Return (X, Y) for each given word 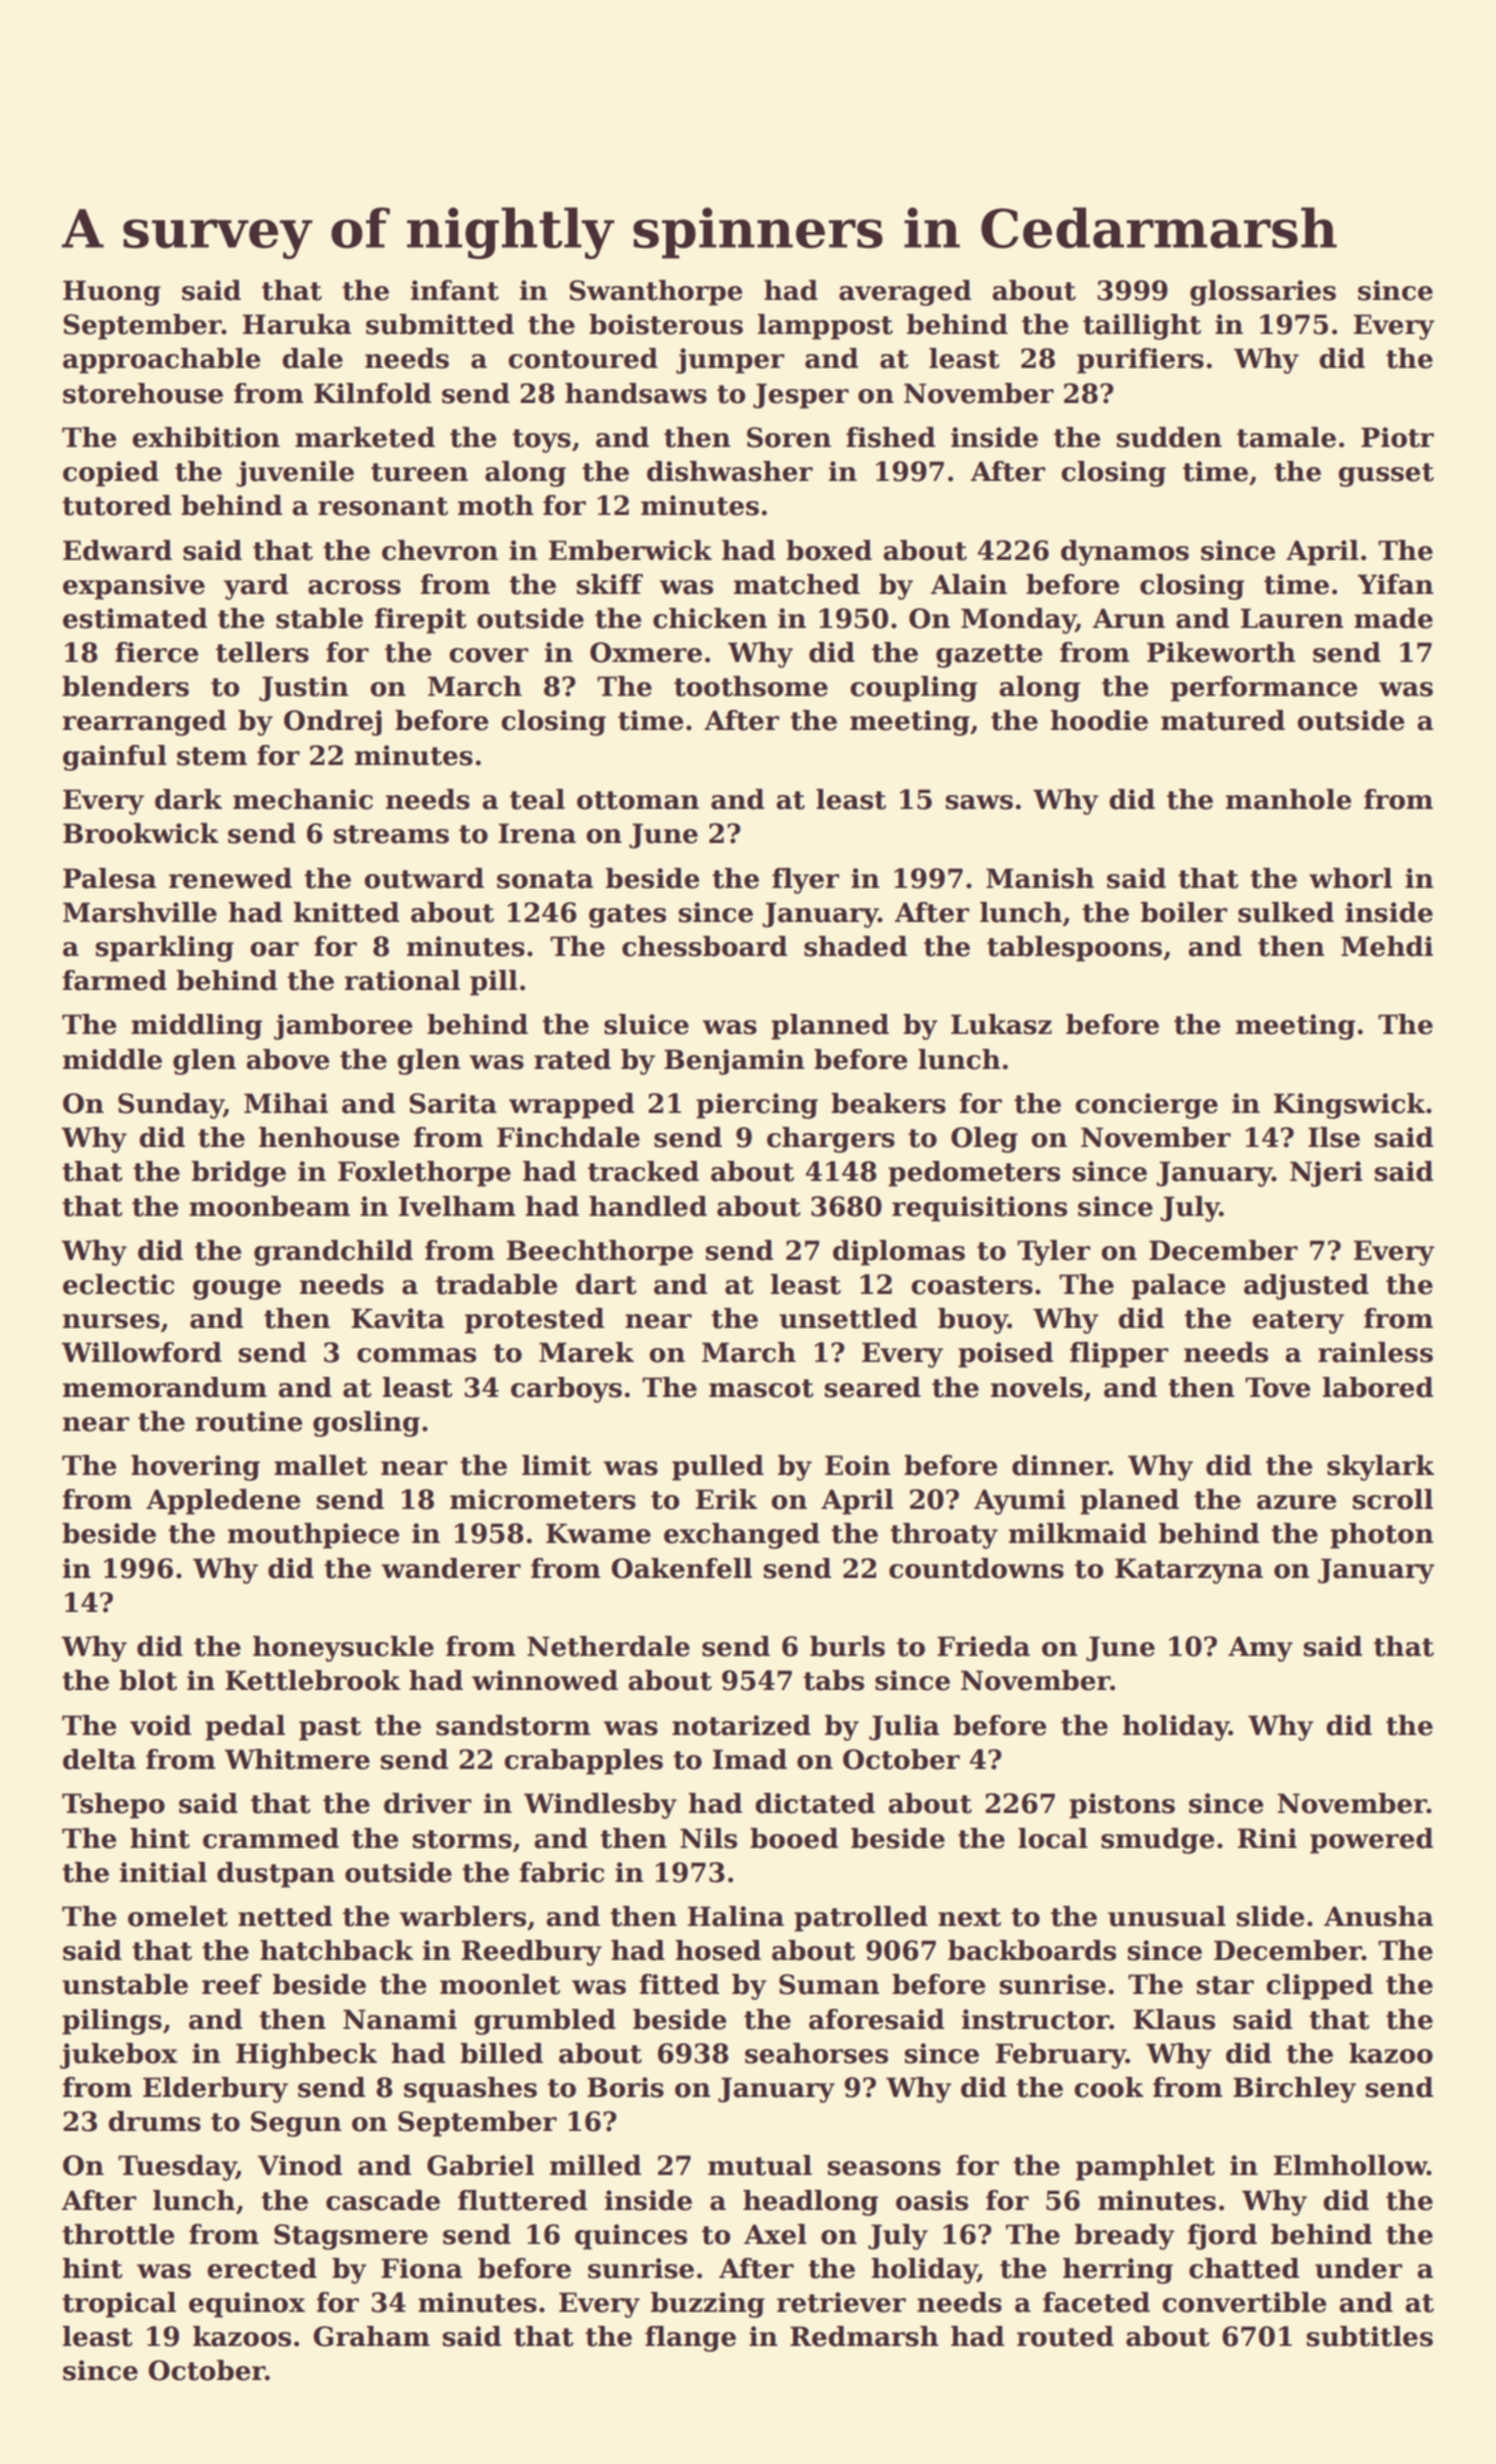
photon (1382, 1536)
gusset (1386, 475)
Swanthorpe (655, 293)
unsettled (848, 1318)
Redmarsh (864, 2336)
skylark (1380, 1468)
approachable (161, 361)
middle (112, 1059)
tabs (833, 1680)
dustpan (276, 1875)
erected (262, 2268)
